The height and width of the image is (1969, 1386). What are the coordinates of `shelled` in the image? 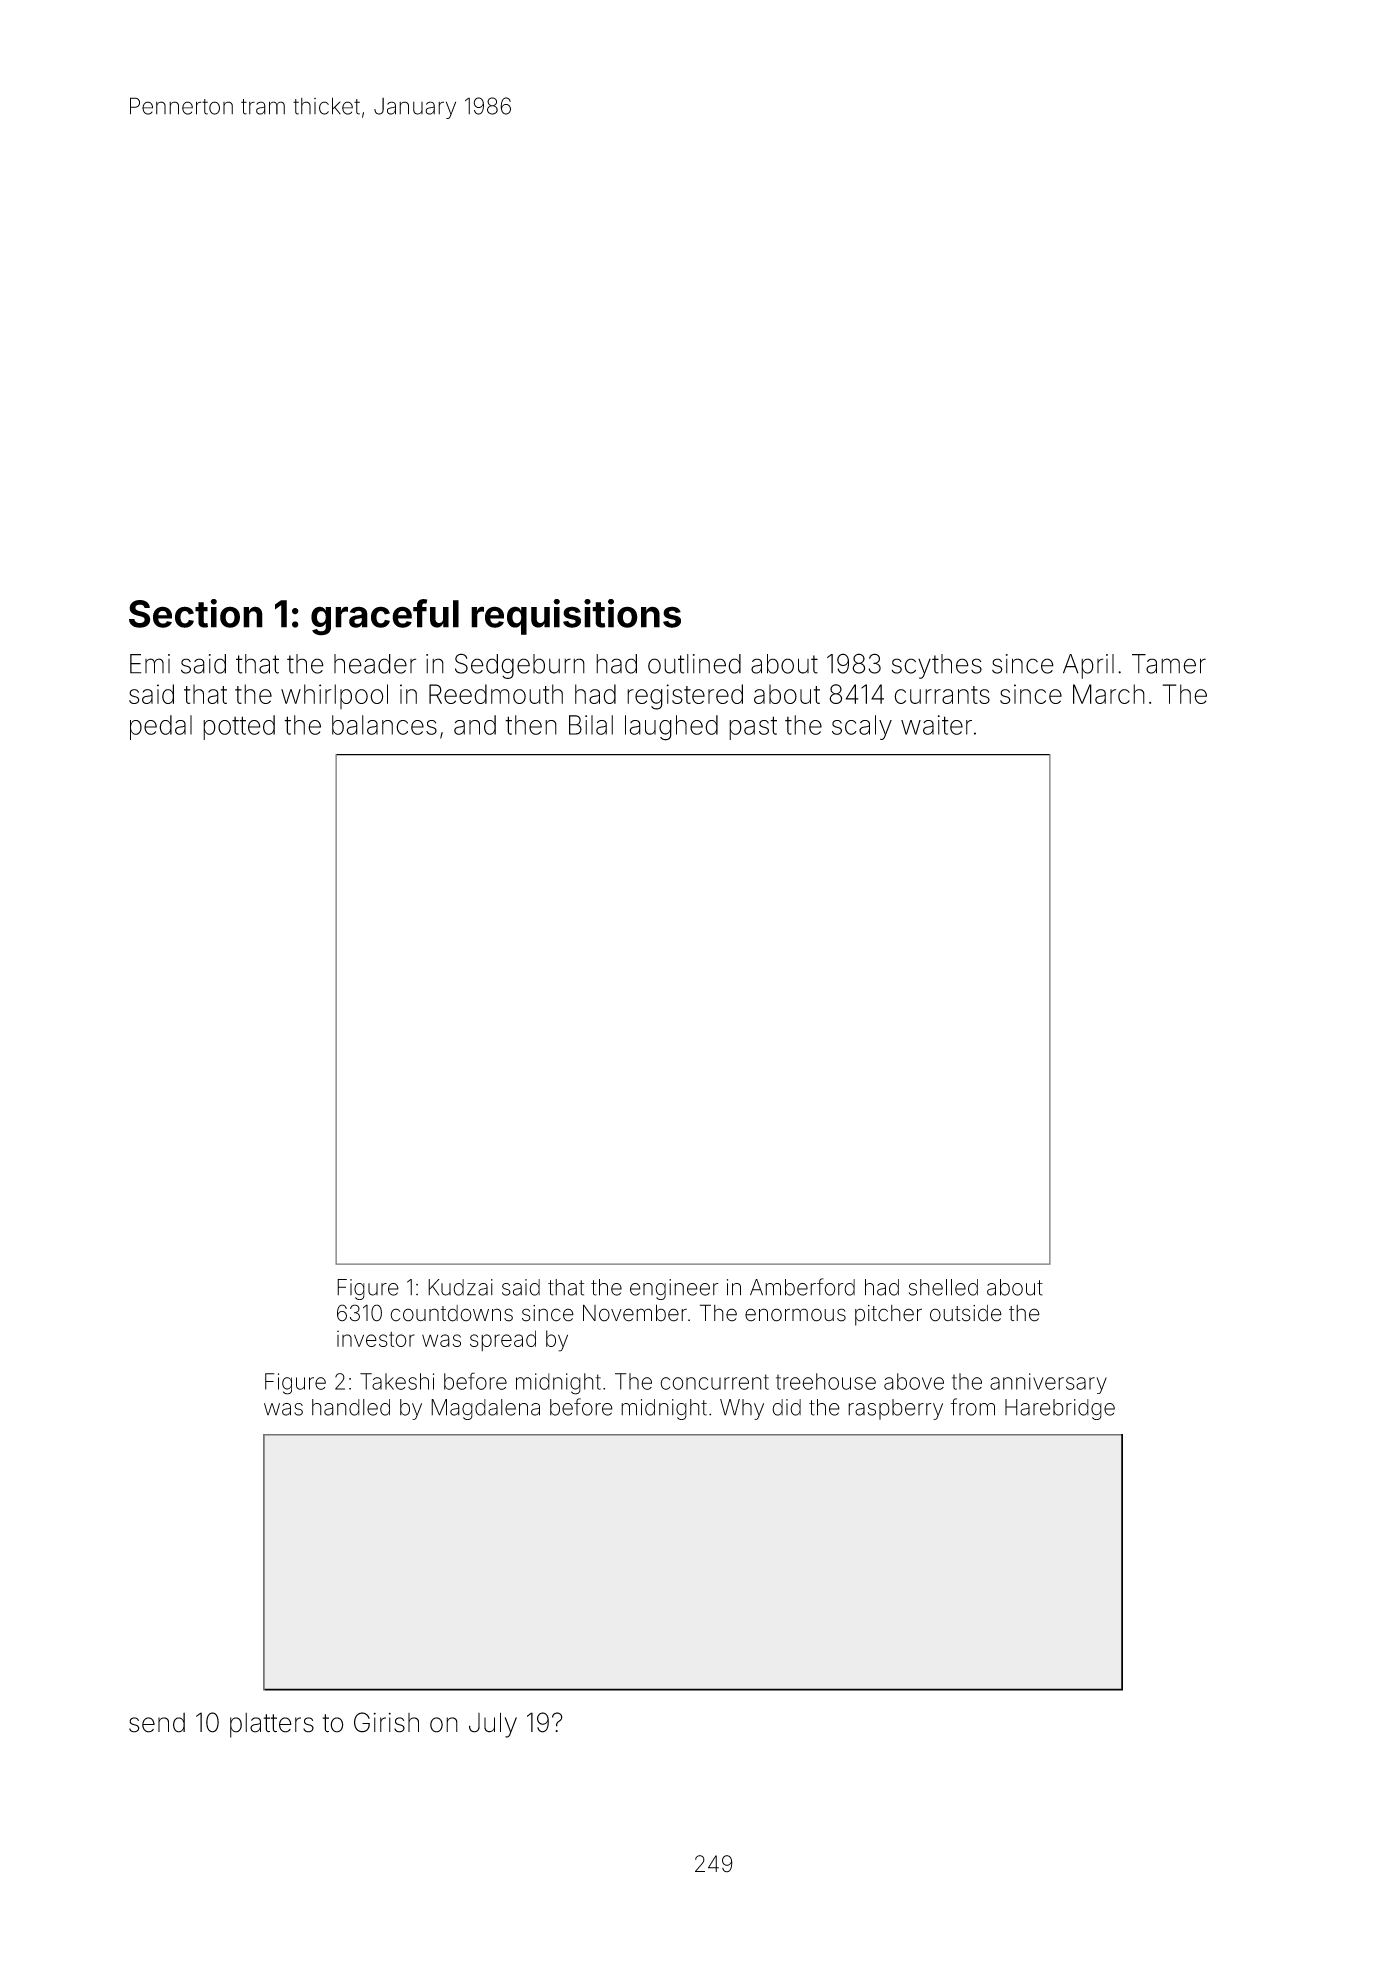 It's located at (943, 1287).
